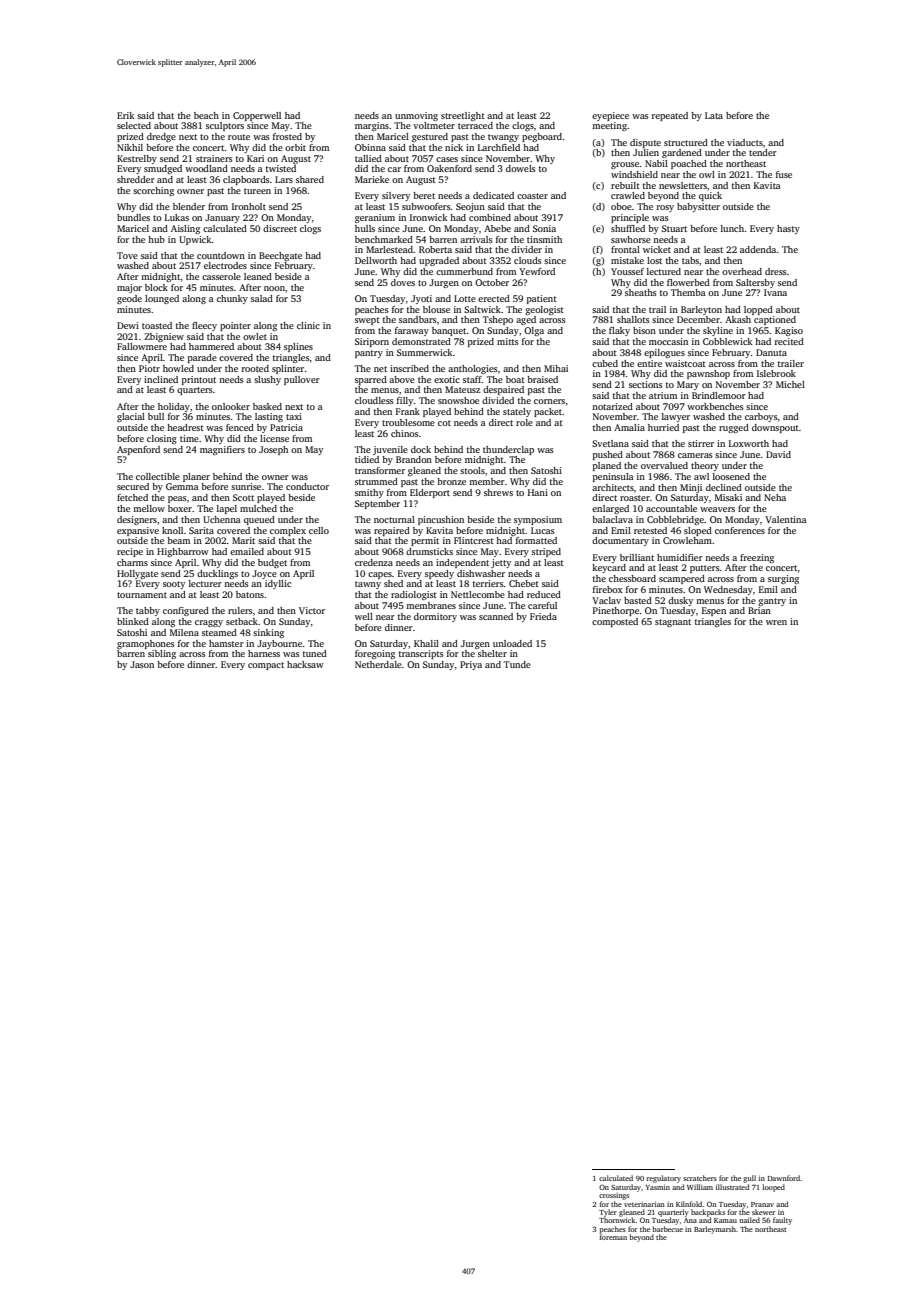  What do you see at coordinates (255, 336) in the page?
I see `owlet` at bounding box center [255, 336].
